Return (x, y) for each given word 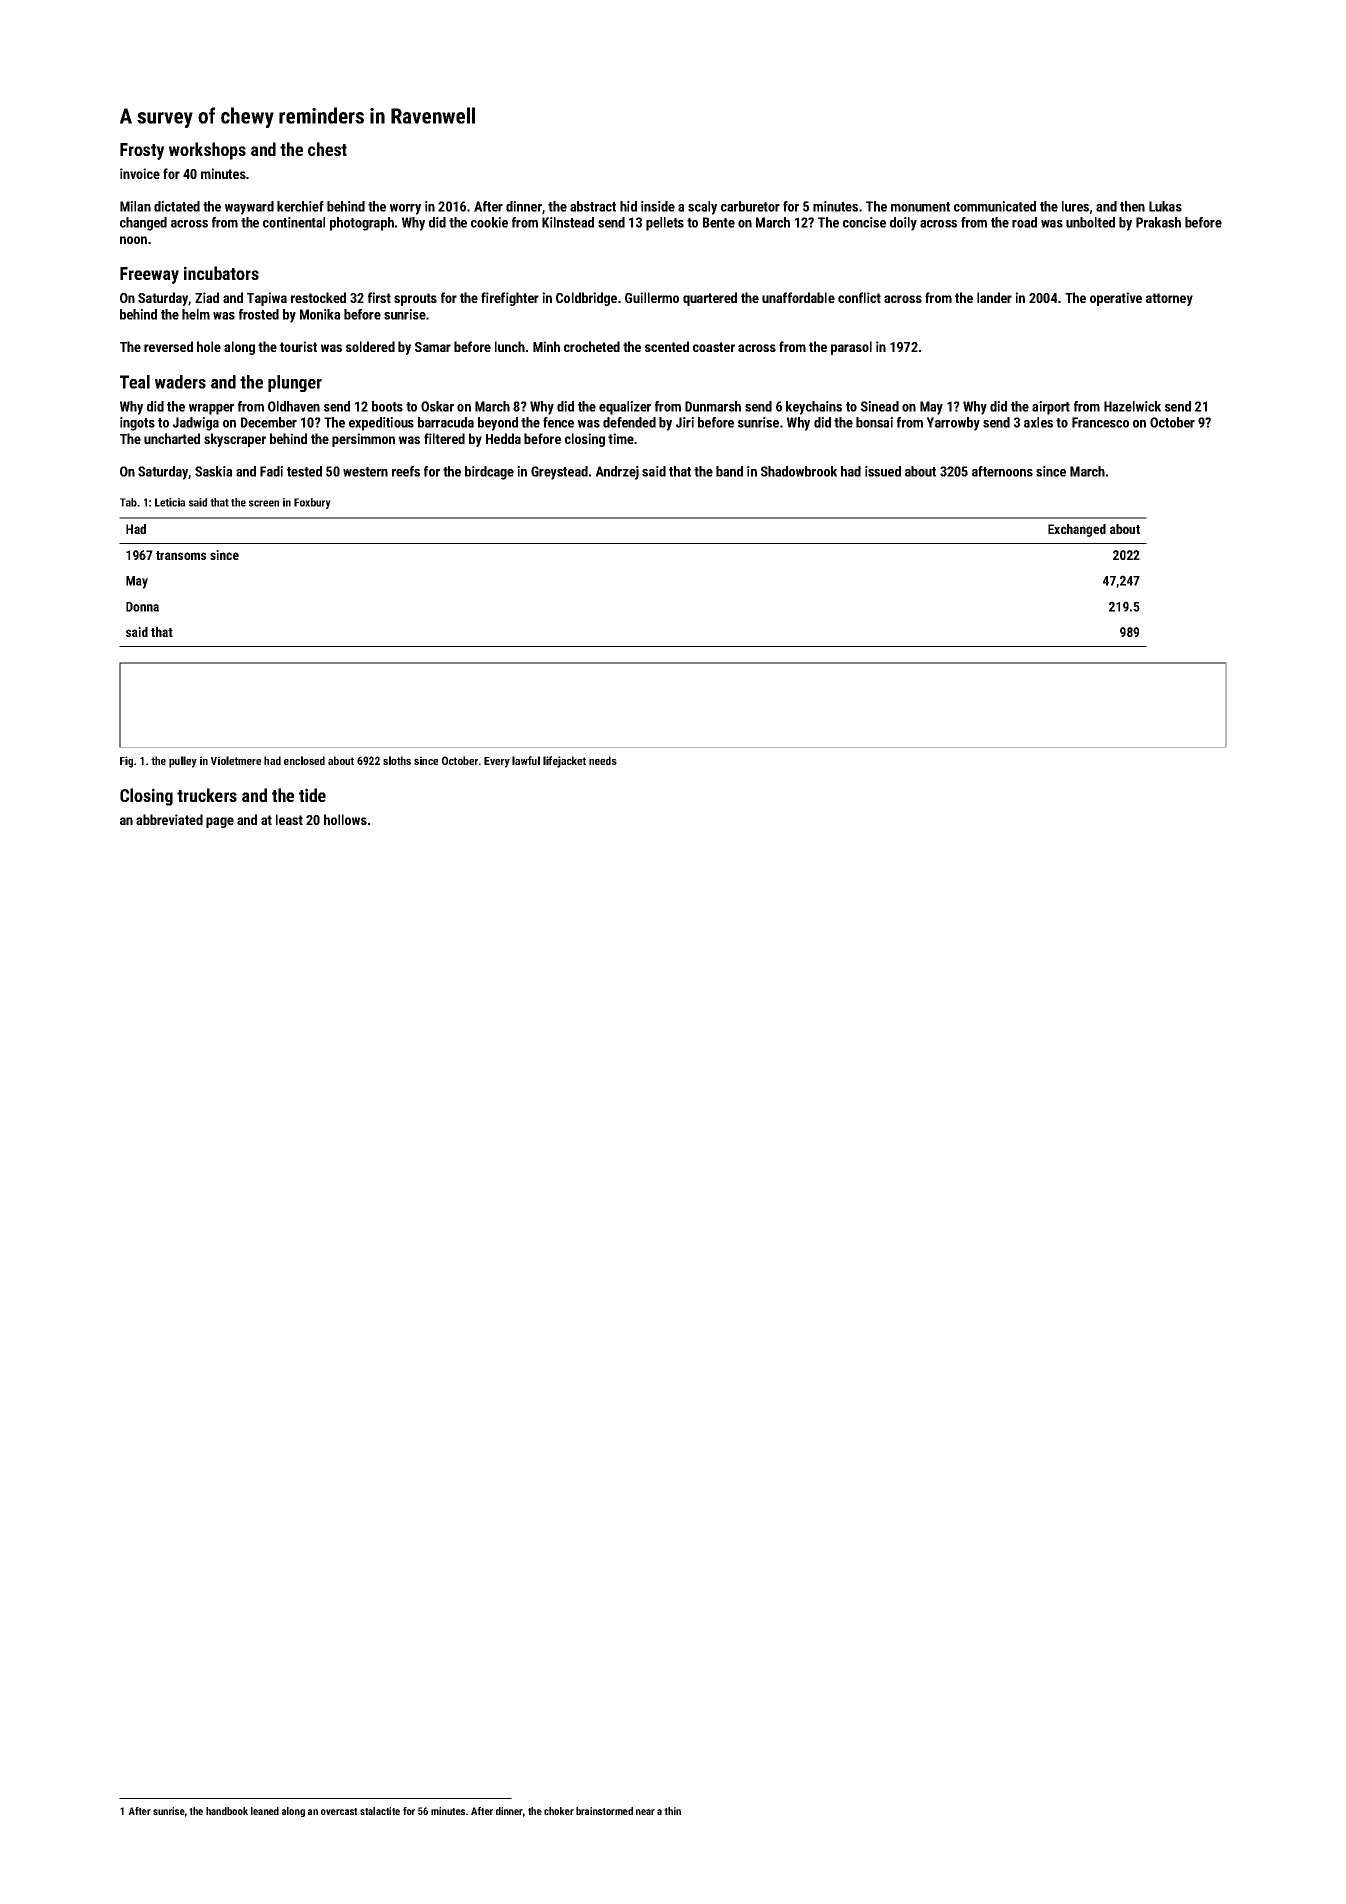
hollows (345, 819)
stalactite (380, 1811)
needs (603, 760)
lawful (526, 760)
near (645, 1812)
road (1024, 222)
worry (405, 209)
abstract (593, 206)
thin (672, 1811)
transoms (181, 555)
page (220, 822)
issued (883, 471)
